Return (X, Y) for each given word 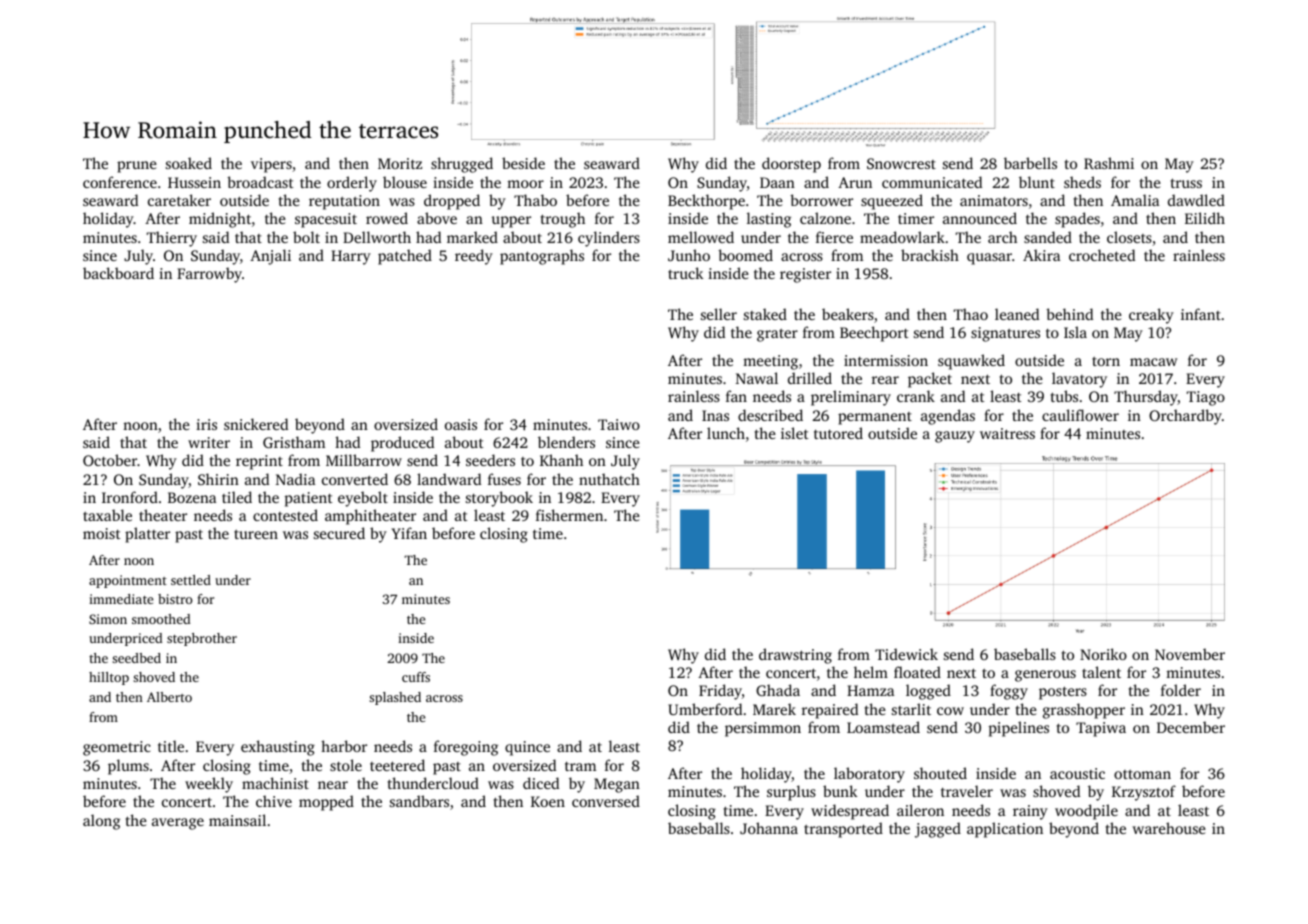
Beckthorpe (706, 202)
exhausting (278, 748)
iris (206, 424)
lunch (726, 433)
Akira (1041, 255)
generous (1045, 676)
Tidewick (906, 654)
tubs (1064, 396)
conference (120, 182)
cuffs (416, 677)
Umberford (705, 709)
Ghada (778, 690)
